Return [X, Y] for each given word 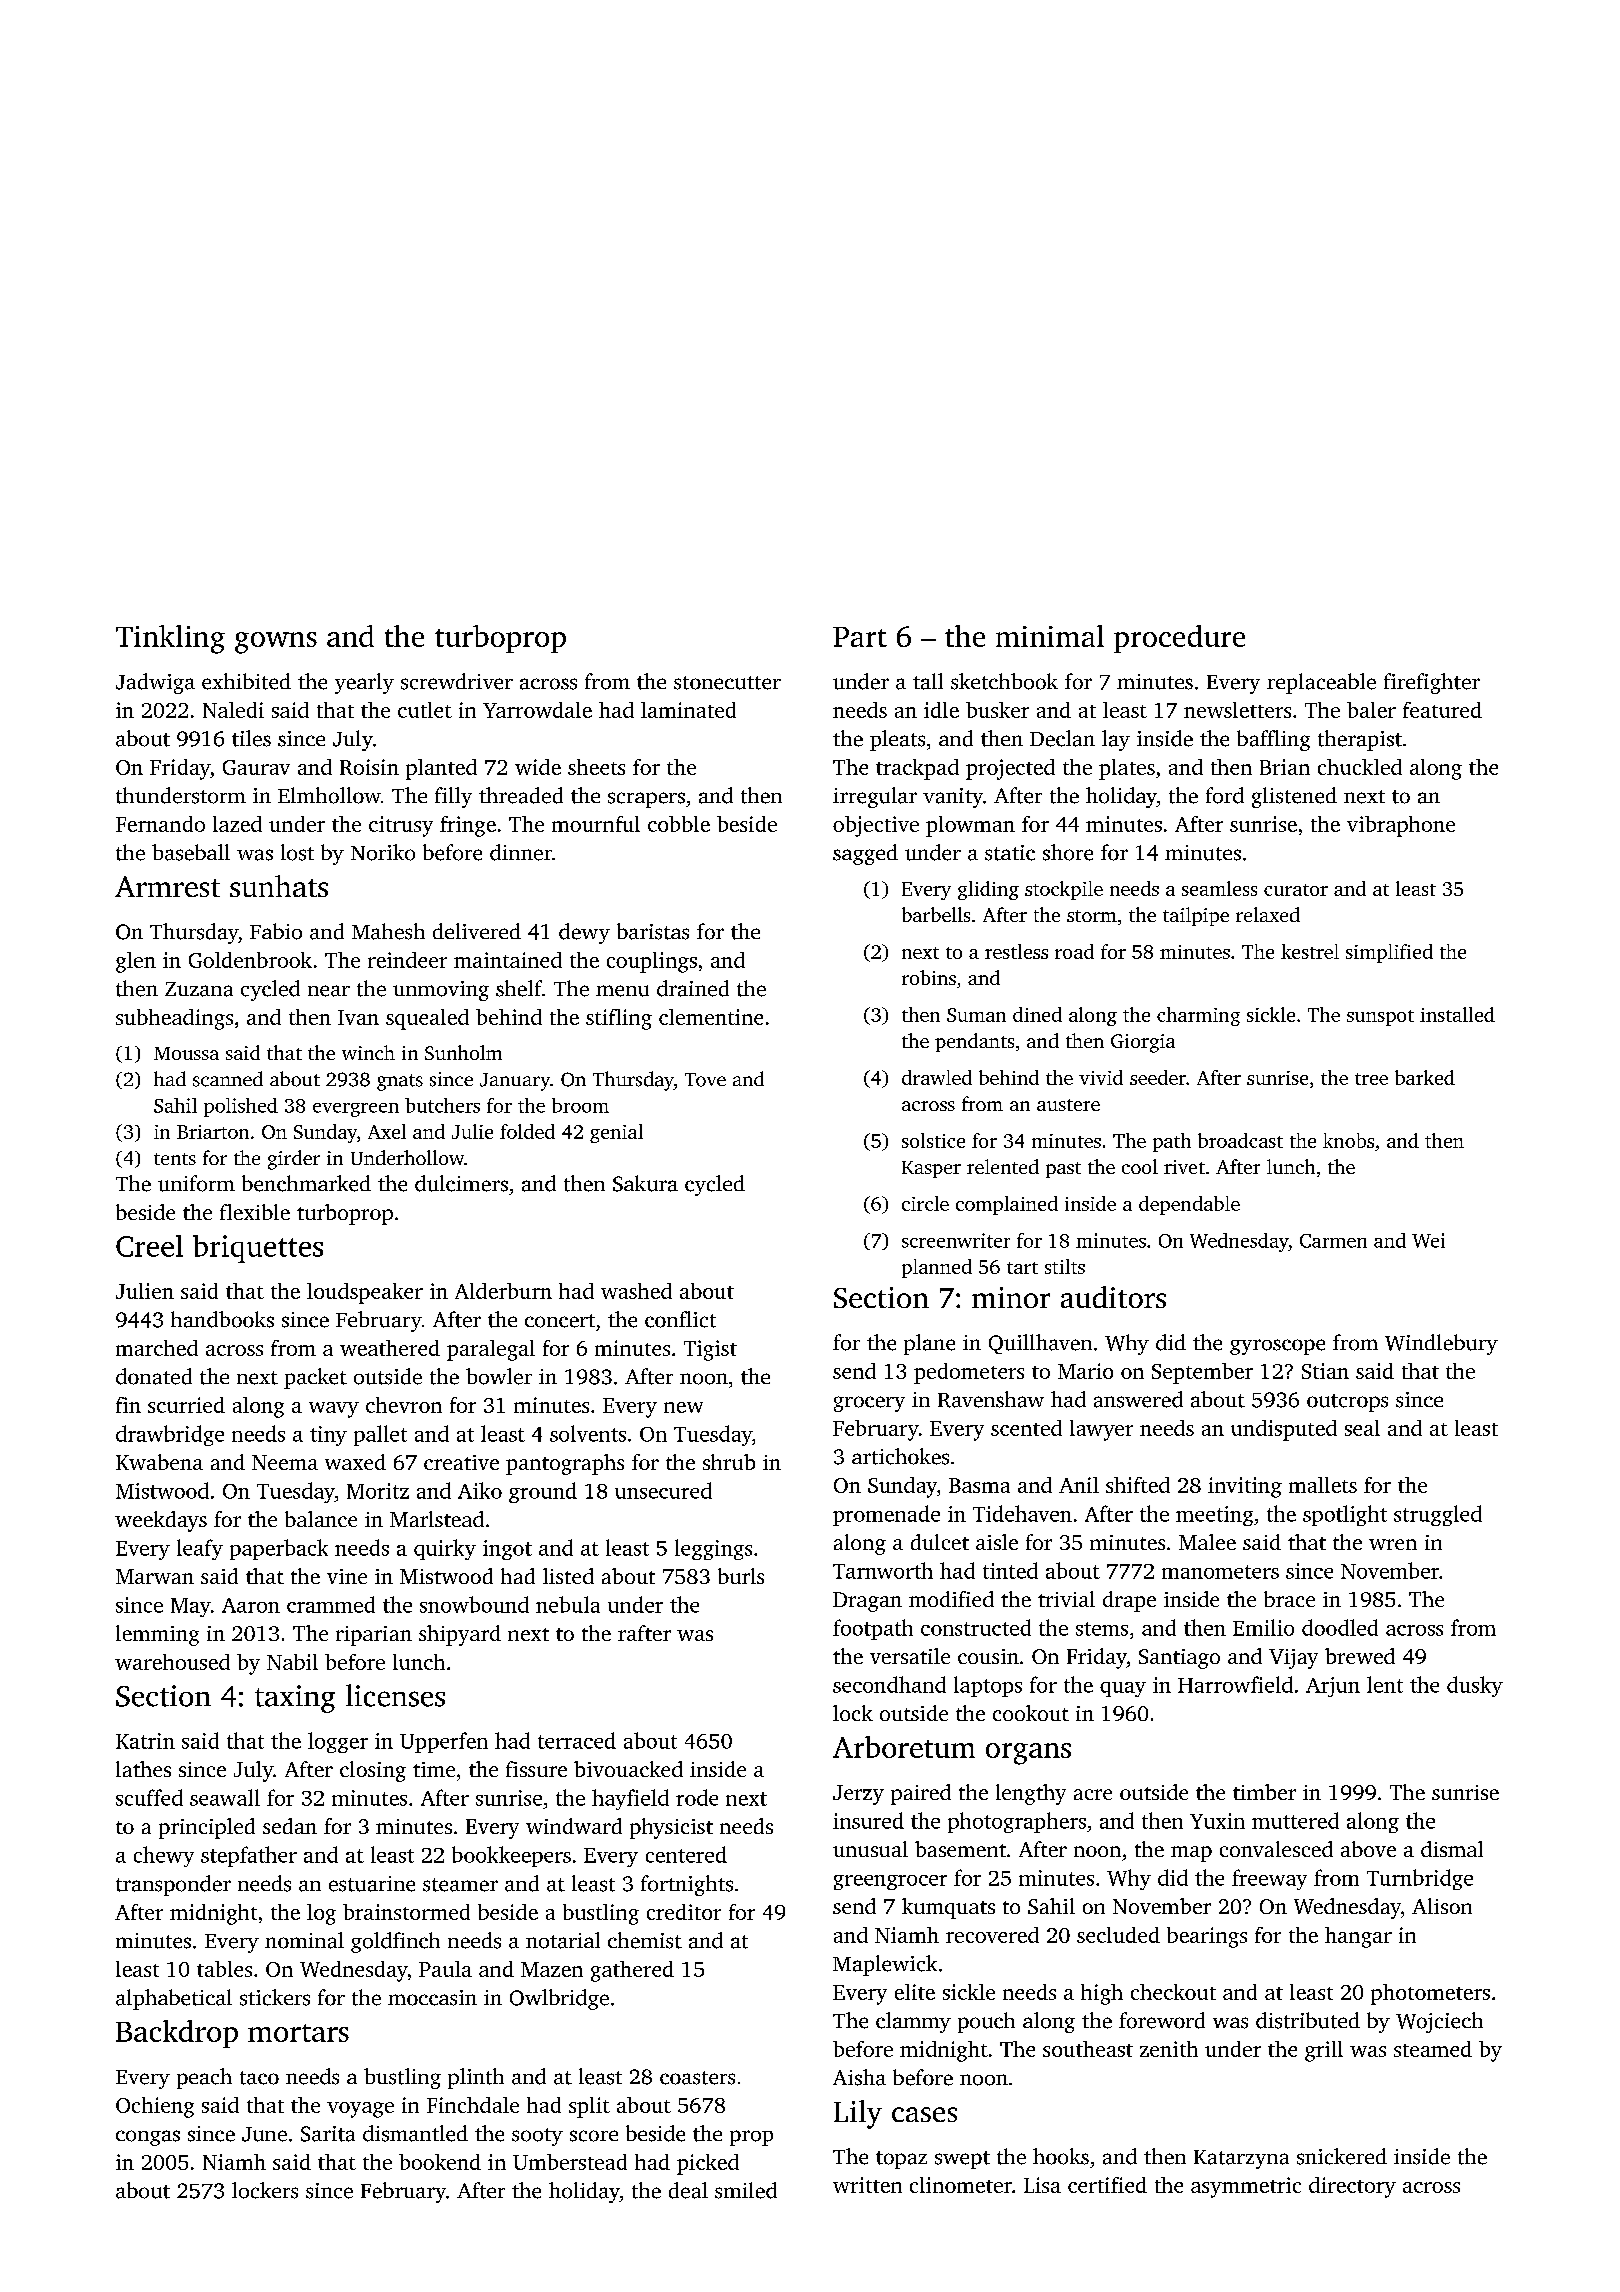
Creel [149, 1246]
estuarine [372, 1884]
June [264, 2134]
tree [1371, 1079]
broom [580, 1105]
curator [1296, 890]
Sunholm [463, 1052]
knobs [1348, 1140]
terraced [577, 1740]
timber [1264, 1792]
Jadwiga [155, 683]
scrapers [646, 800]
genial [616, 1133]
